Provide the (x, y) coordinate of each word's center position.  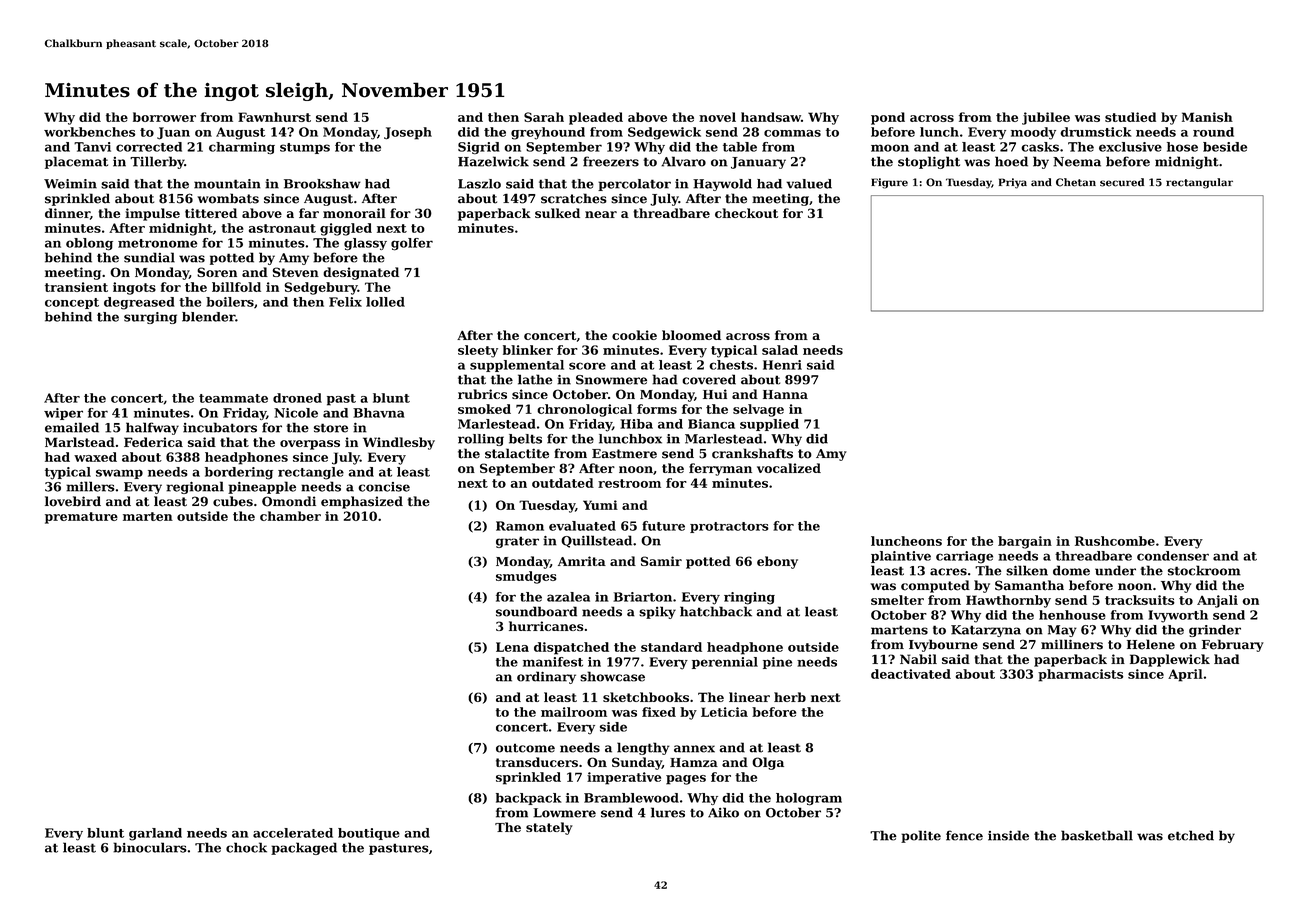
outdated (563, 483)
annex (694, 749)
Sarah (544, 117)
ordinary (546, 677)
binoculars (150, 847)
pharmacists (1080, 675)
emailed (72, 427)
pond (888, 118)
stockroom (1204, 570)
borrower (164, 117)
